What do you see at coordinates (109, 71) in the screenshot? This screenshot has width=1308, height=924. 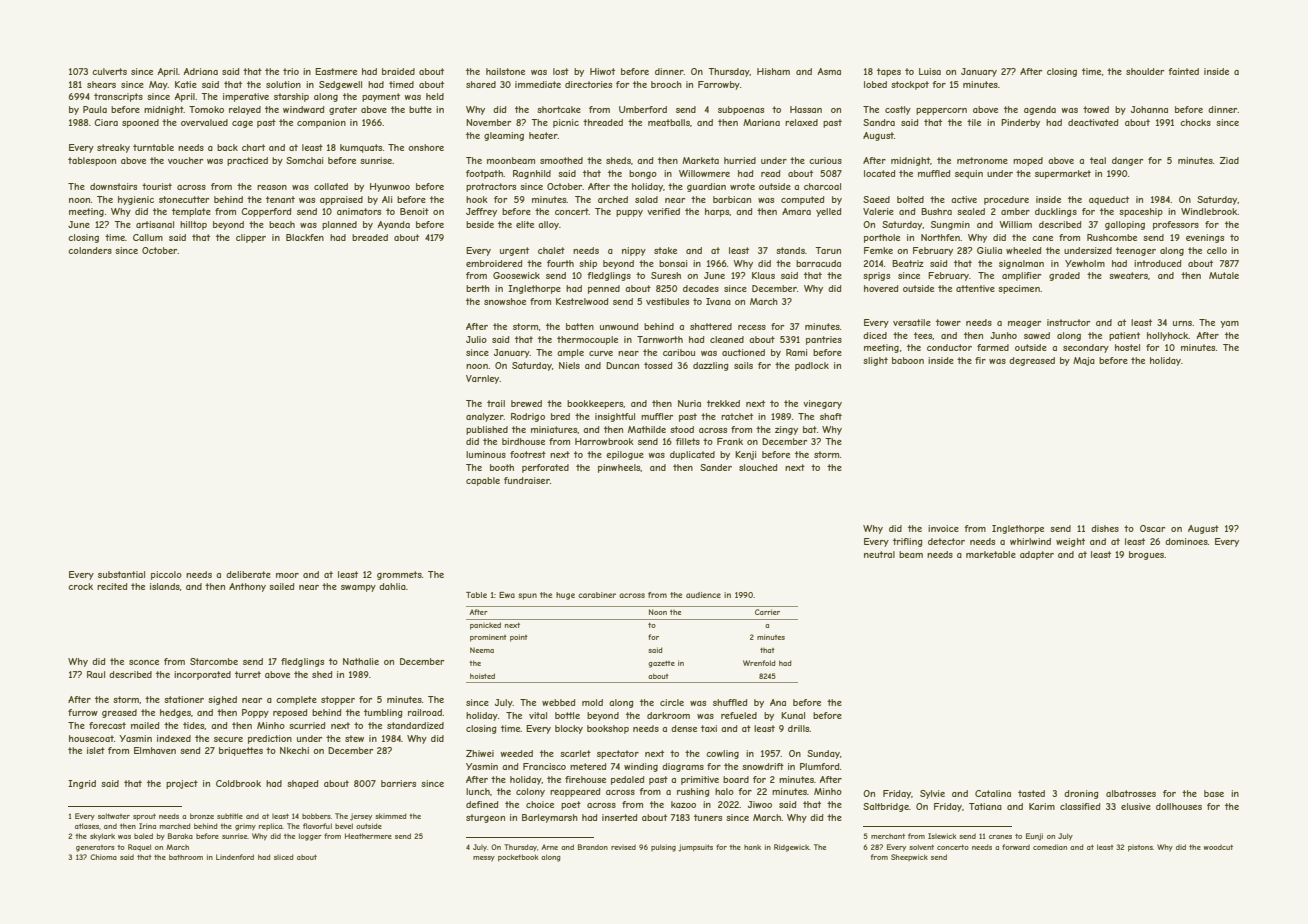 I see `culverts` at bounding box center [109, 71].
